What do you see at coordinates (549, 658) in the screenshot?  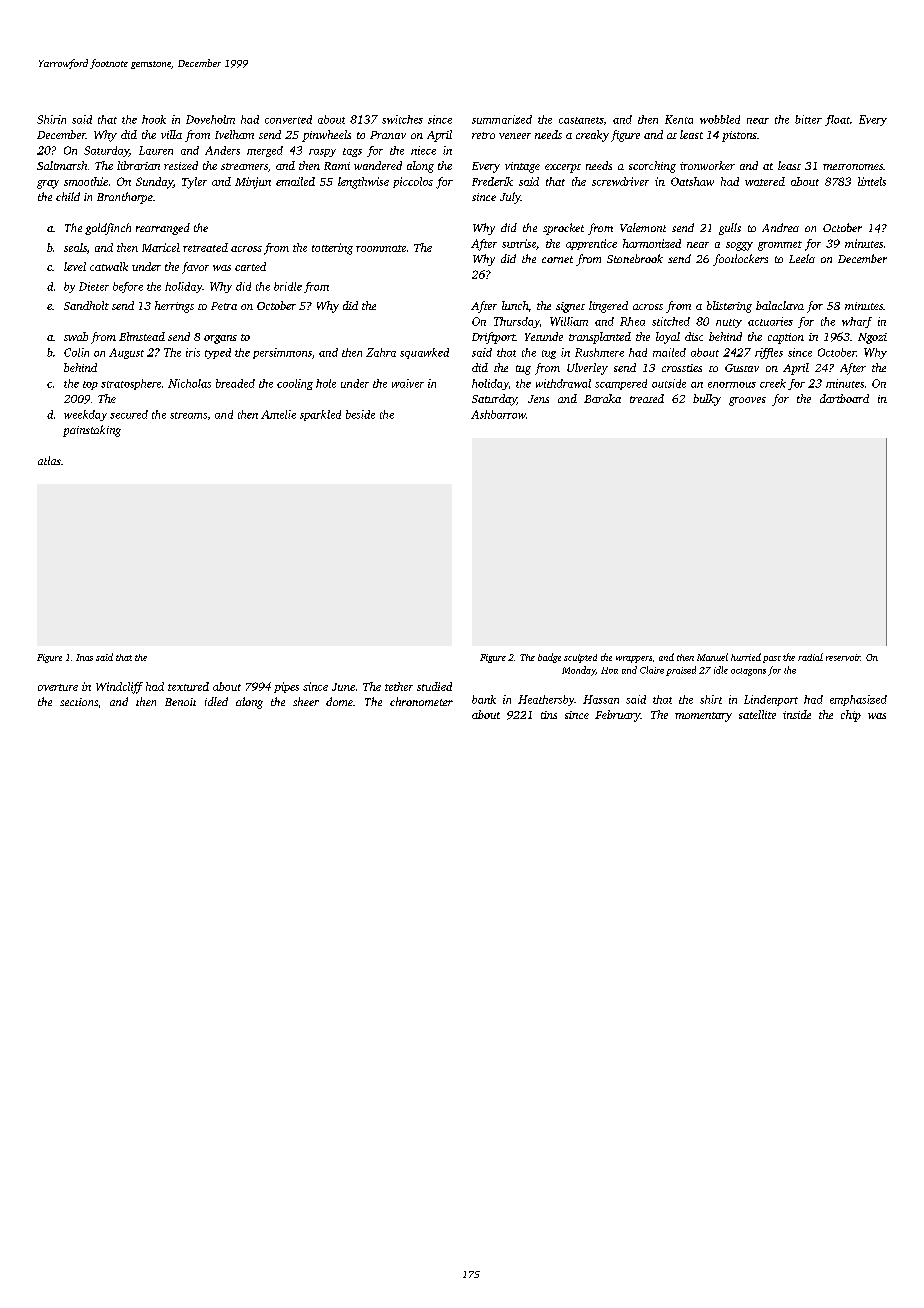 I see `badge` at bounding box center [549, 658].
